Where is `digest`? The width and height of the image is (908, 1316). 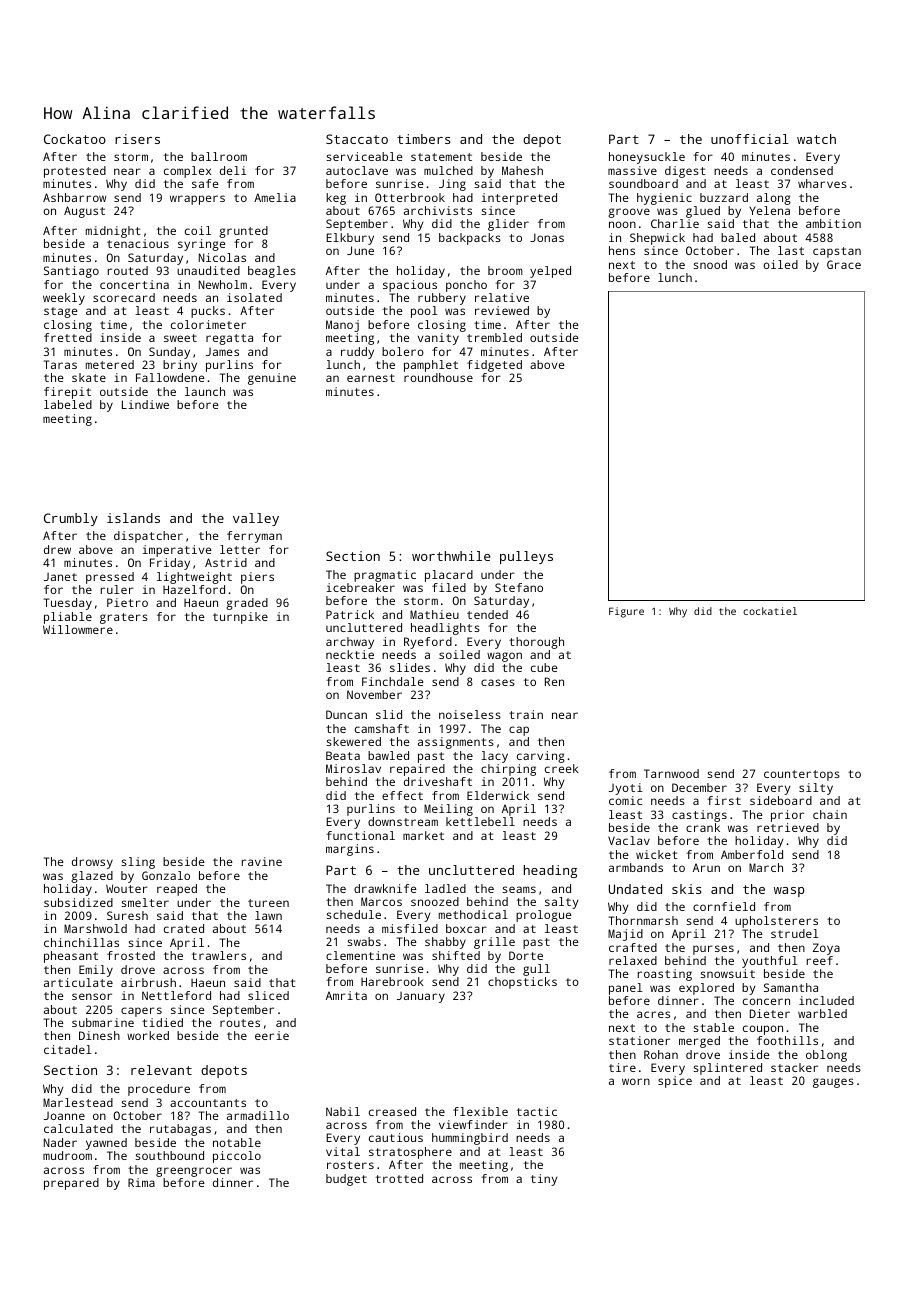
digest is located at coordinates (685, 172).
